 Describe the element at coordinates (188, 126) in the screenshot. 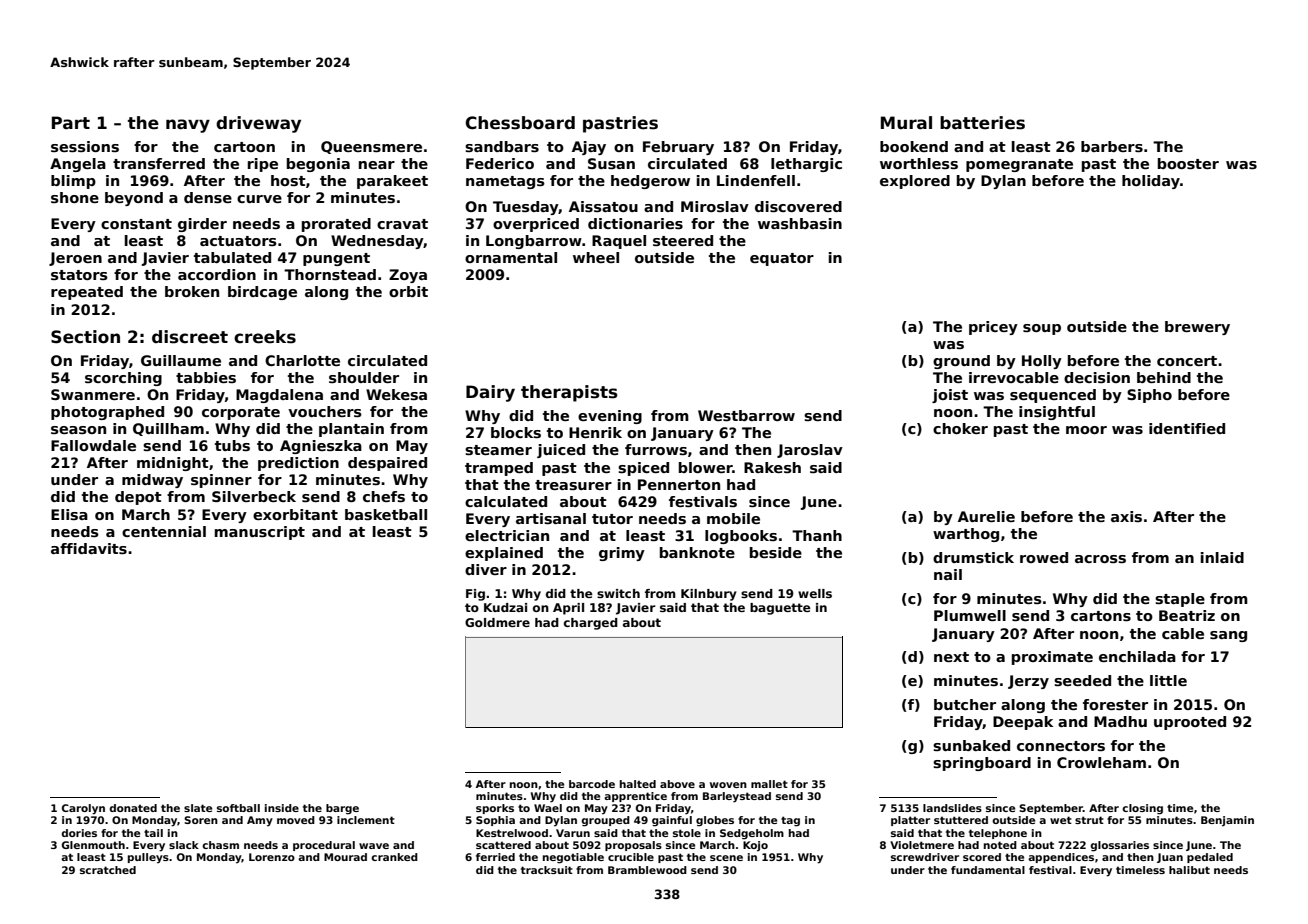

I see `navy` at that location.
